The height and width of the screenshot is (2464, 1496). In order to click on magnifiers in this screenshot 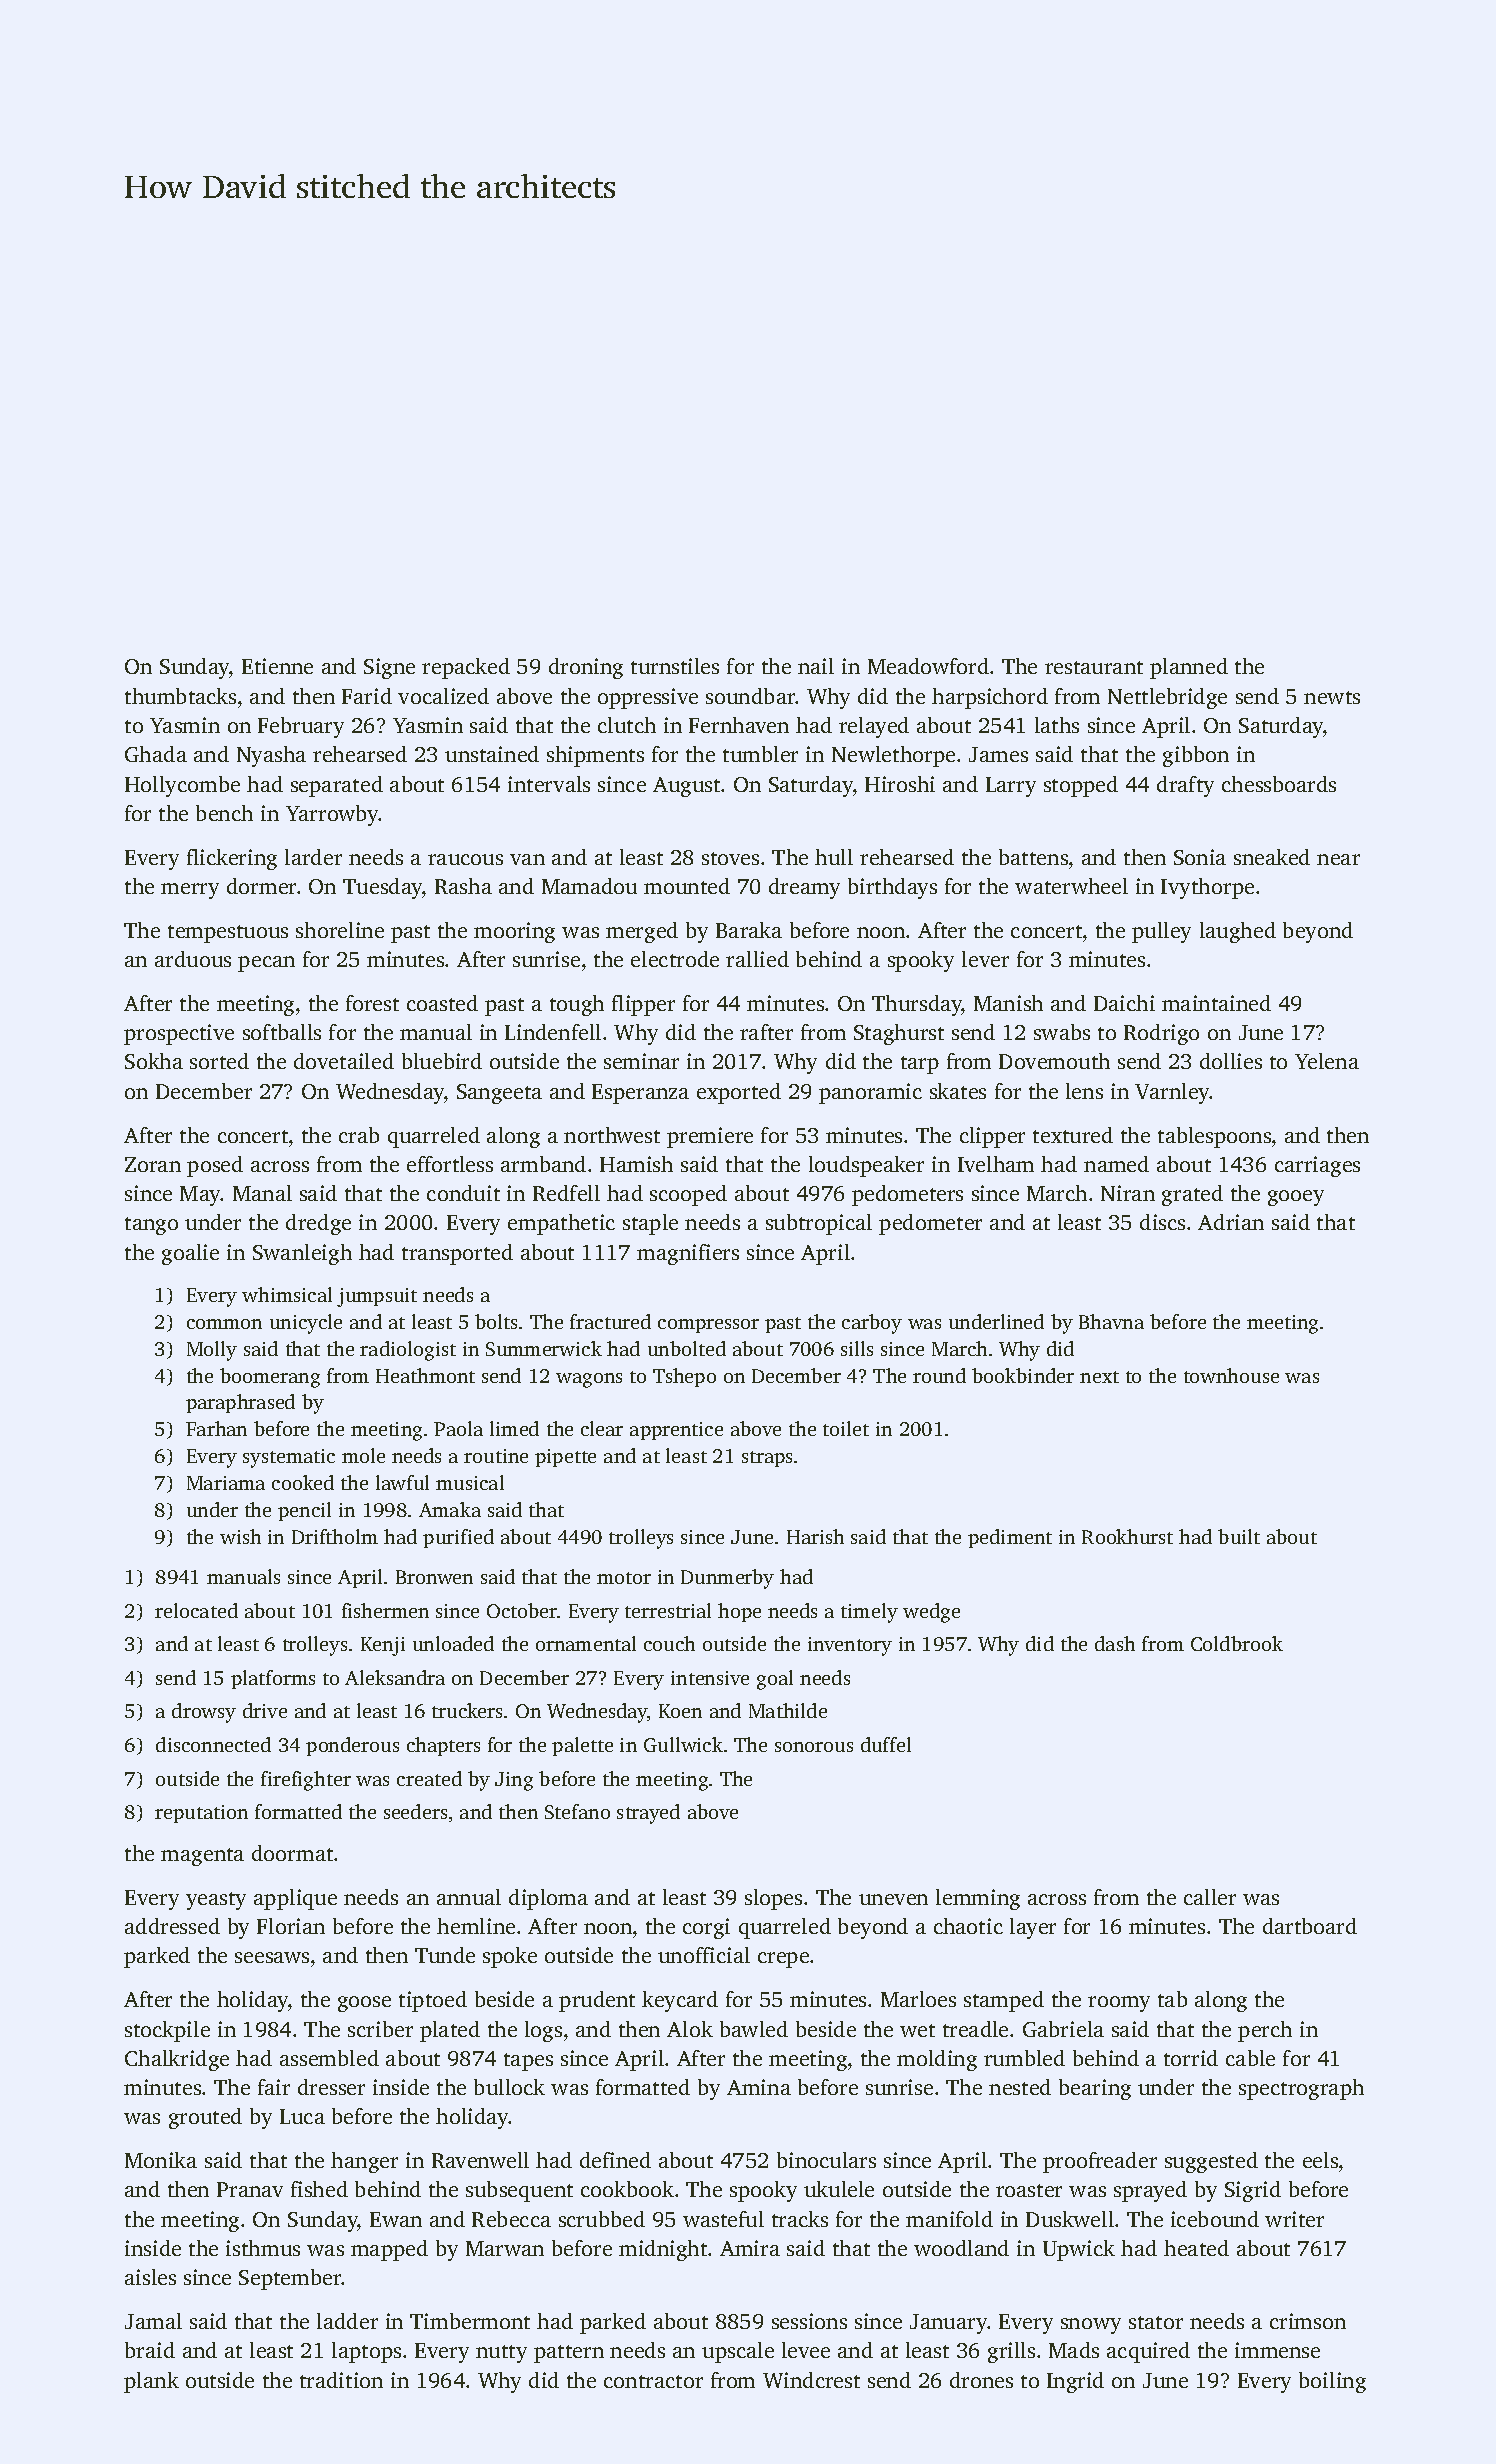, I will do `click(688, 1254)`.
